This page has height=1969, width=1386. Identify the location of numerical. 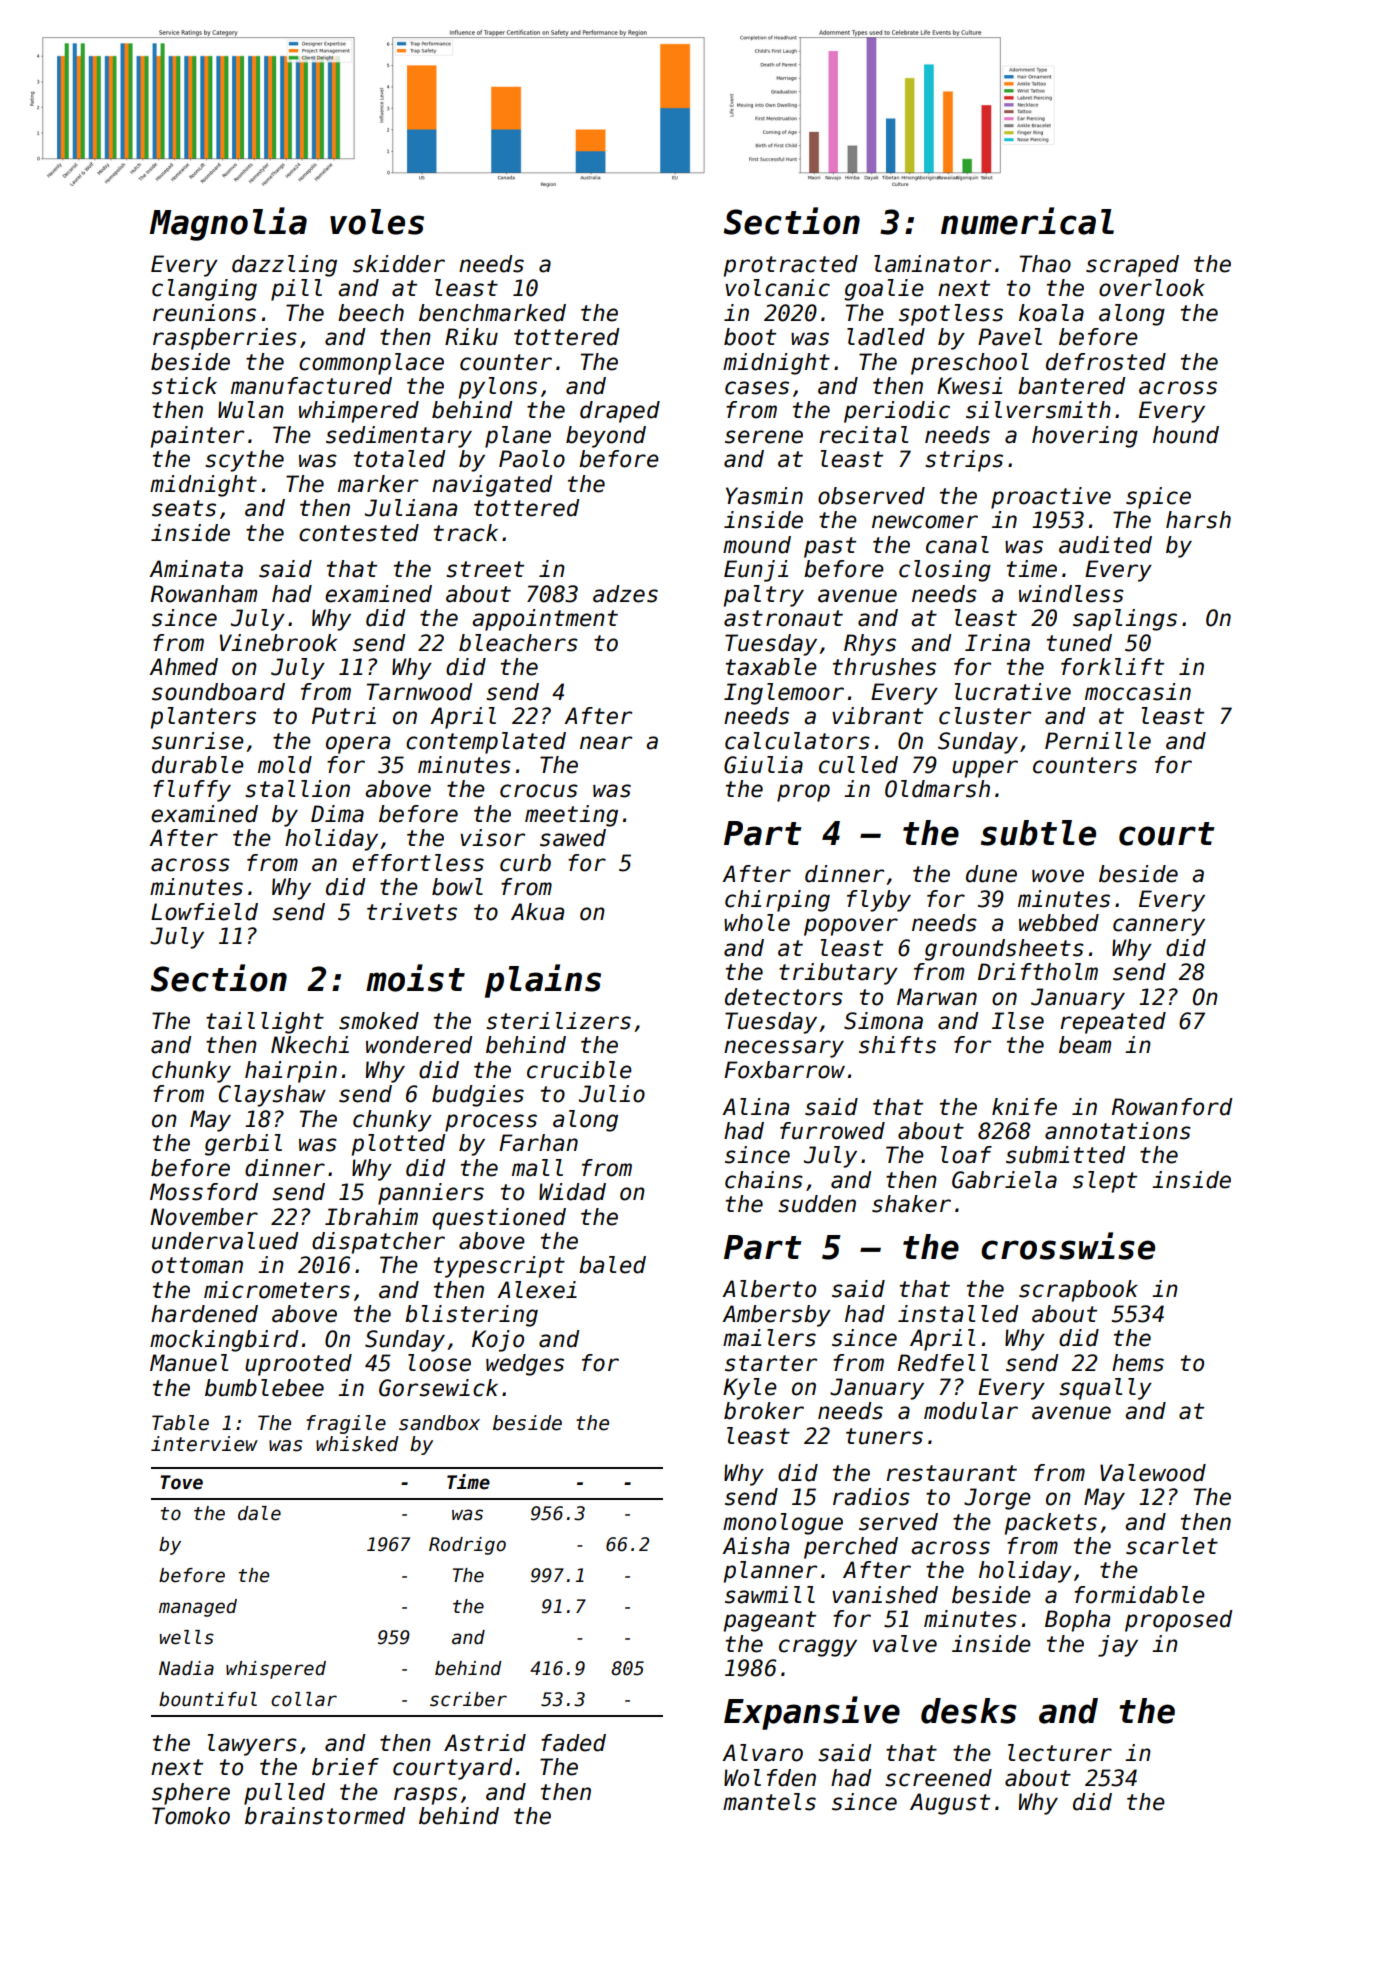
(1027, 221).
